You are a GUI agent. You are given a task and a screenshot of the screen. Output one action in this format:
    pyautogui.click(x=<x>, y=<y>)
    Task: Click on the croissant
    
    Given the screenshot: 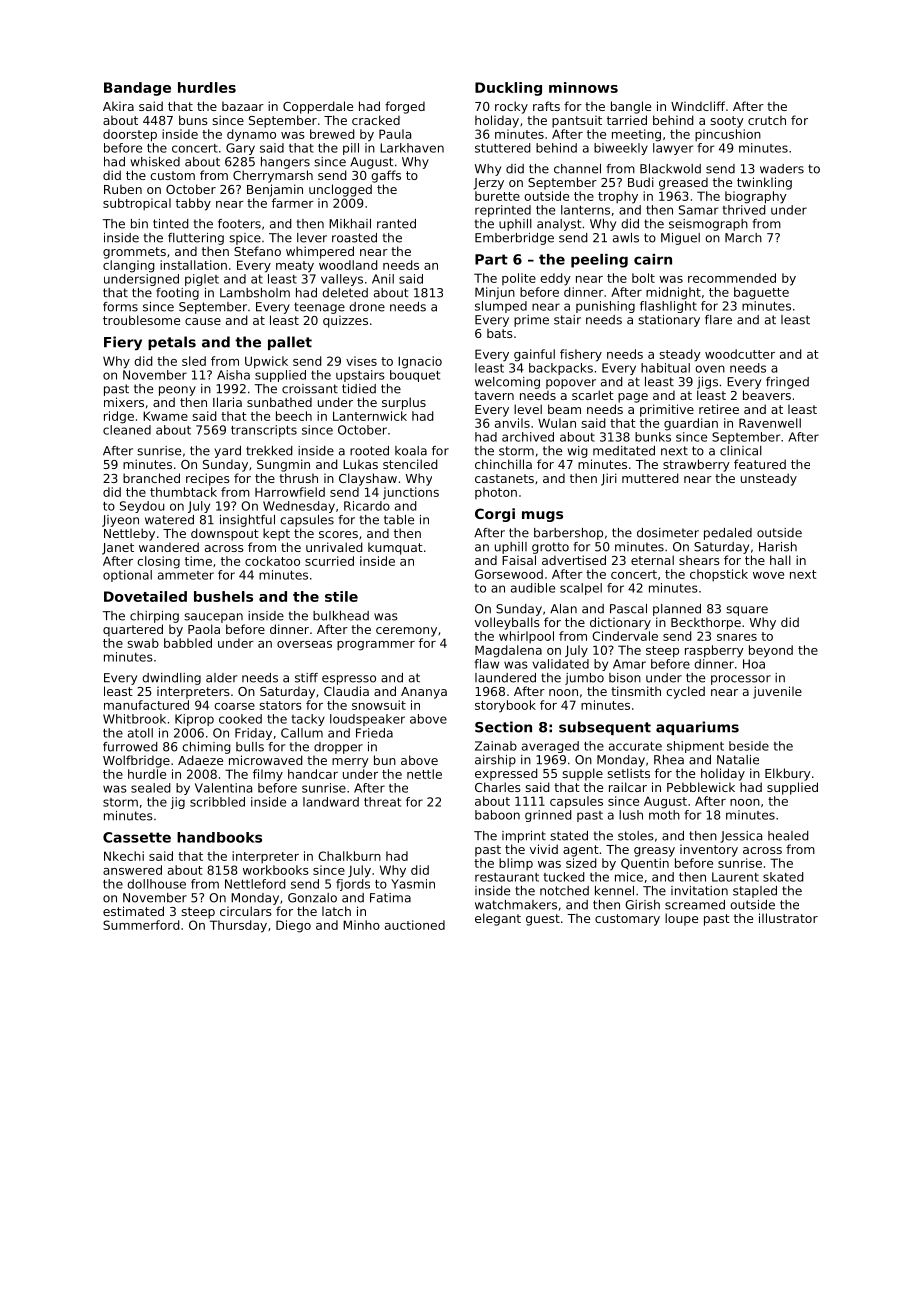 What is the action you would take?
    pyautogui.click(x=310, y=389)
